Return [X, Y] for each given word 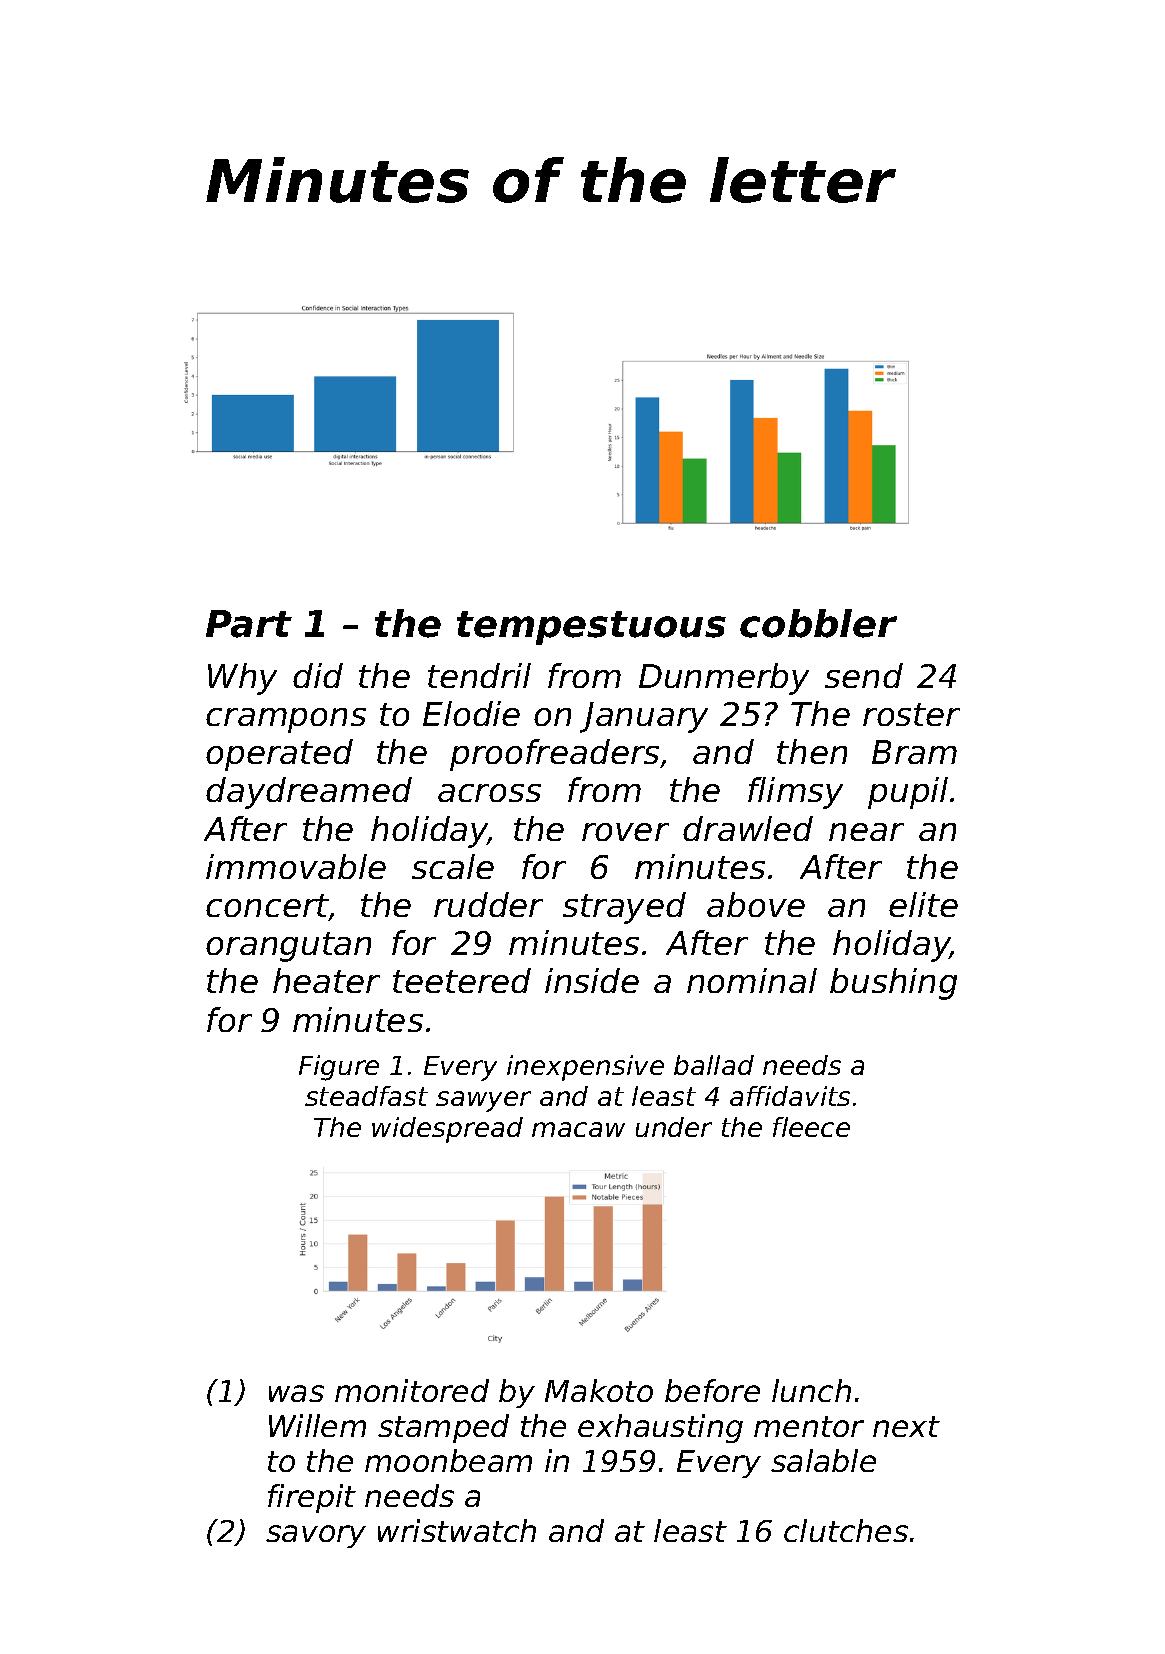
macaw [578, 1129]
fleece [811, 1127]
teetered [462, 980]
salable [823, 1460]
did [318, 675]
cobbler [818, 623]
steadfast [366, 1096]
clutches [846, 1530]
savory [316, 1536]
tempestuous [591, 628]
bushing [893, 984]
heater [326, 980]
